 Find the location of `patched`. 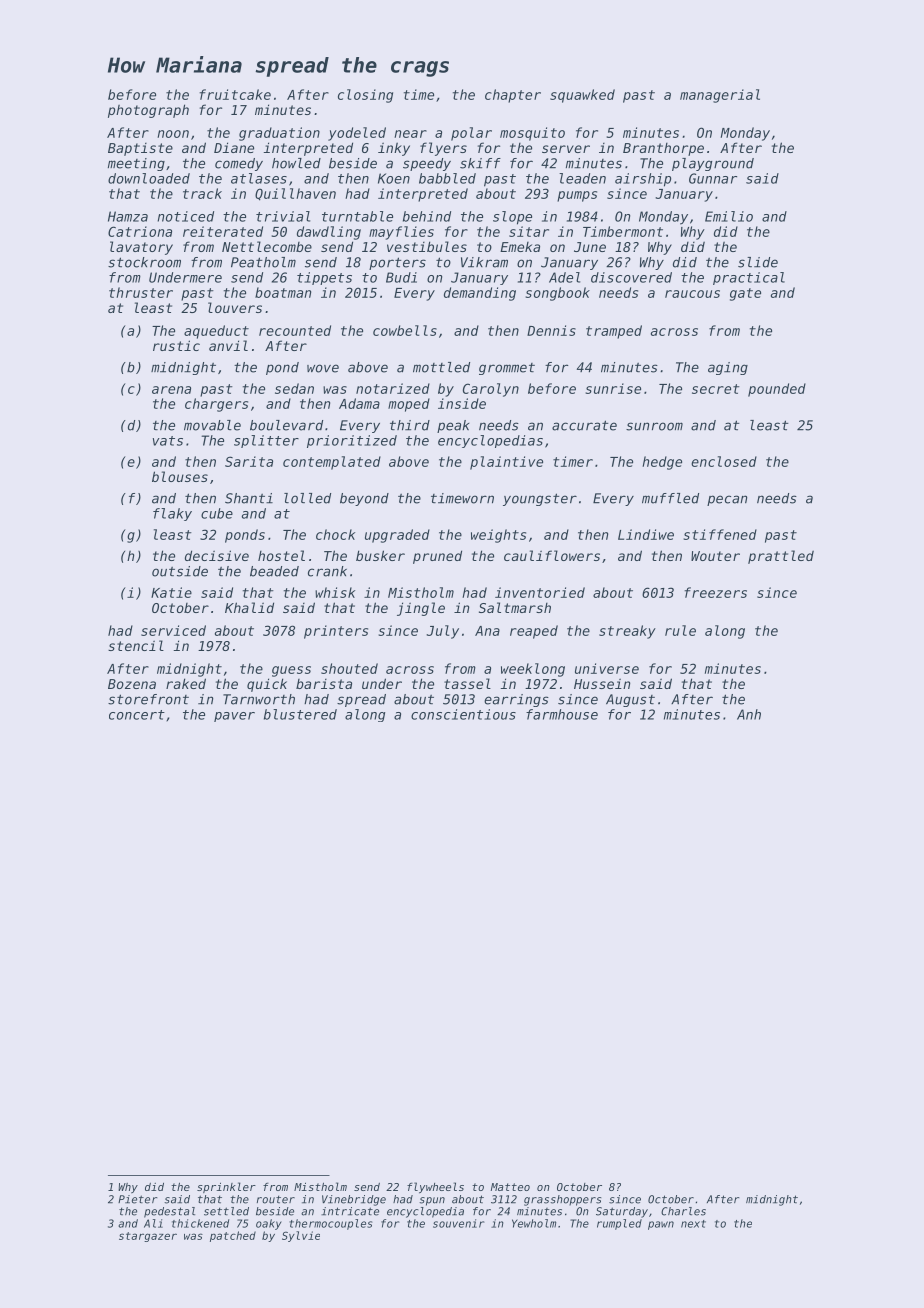

patched is located at coordinates (233, 1236).
